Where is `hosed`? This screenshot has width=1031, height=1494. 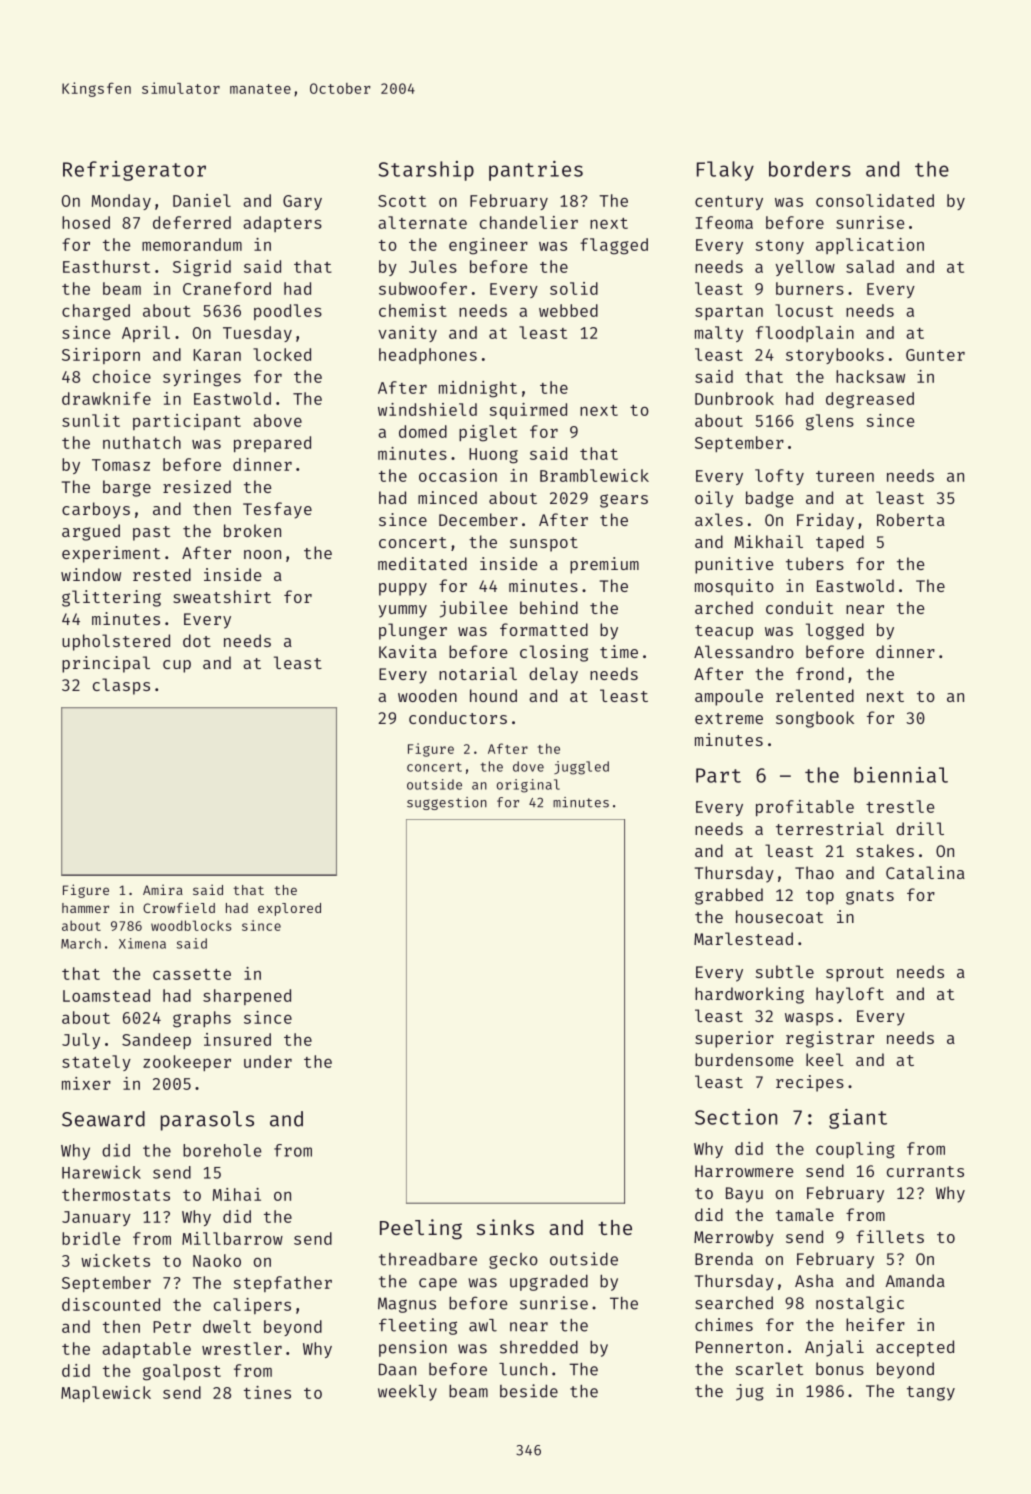 hosed is located at coordinates (86, 222).
